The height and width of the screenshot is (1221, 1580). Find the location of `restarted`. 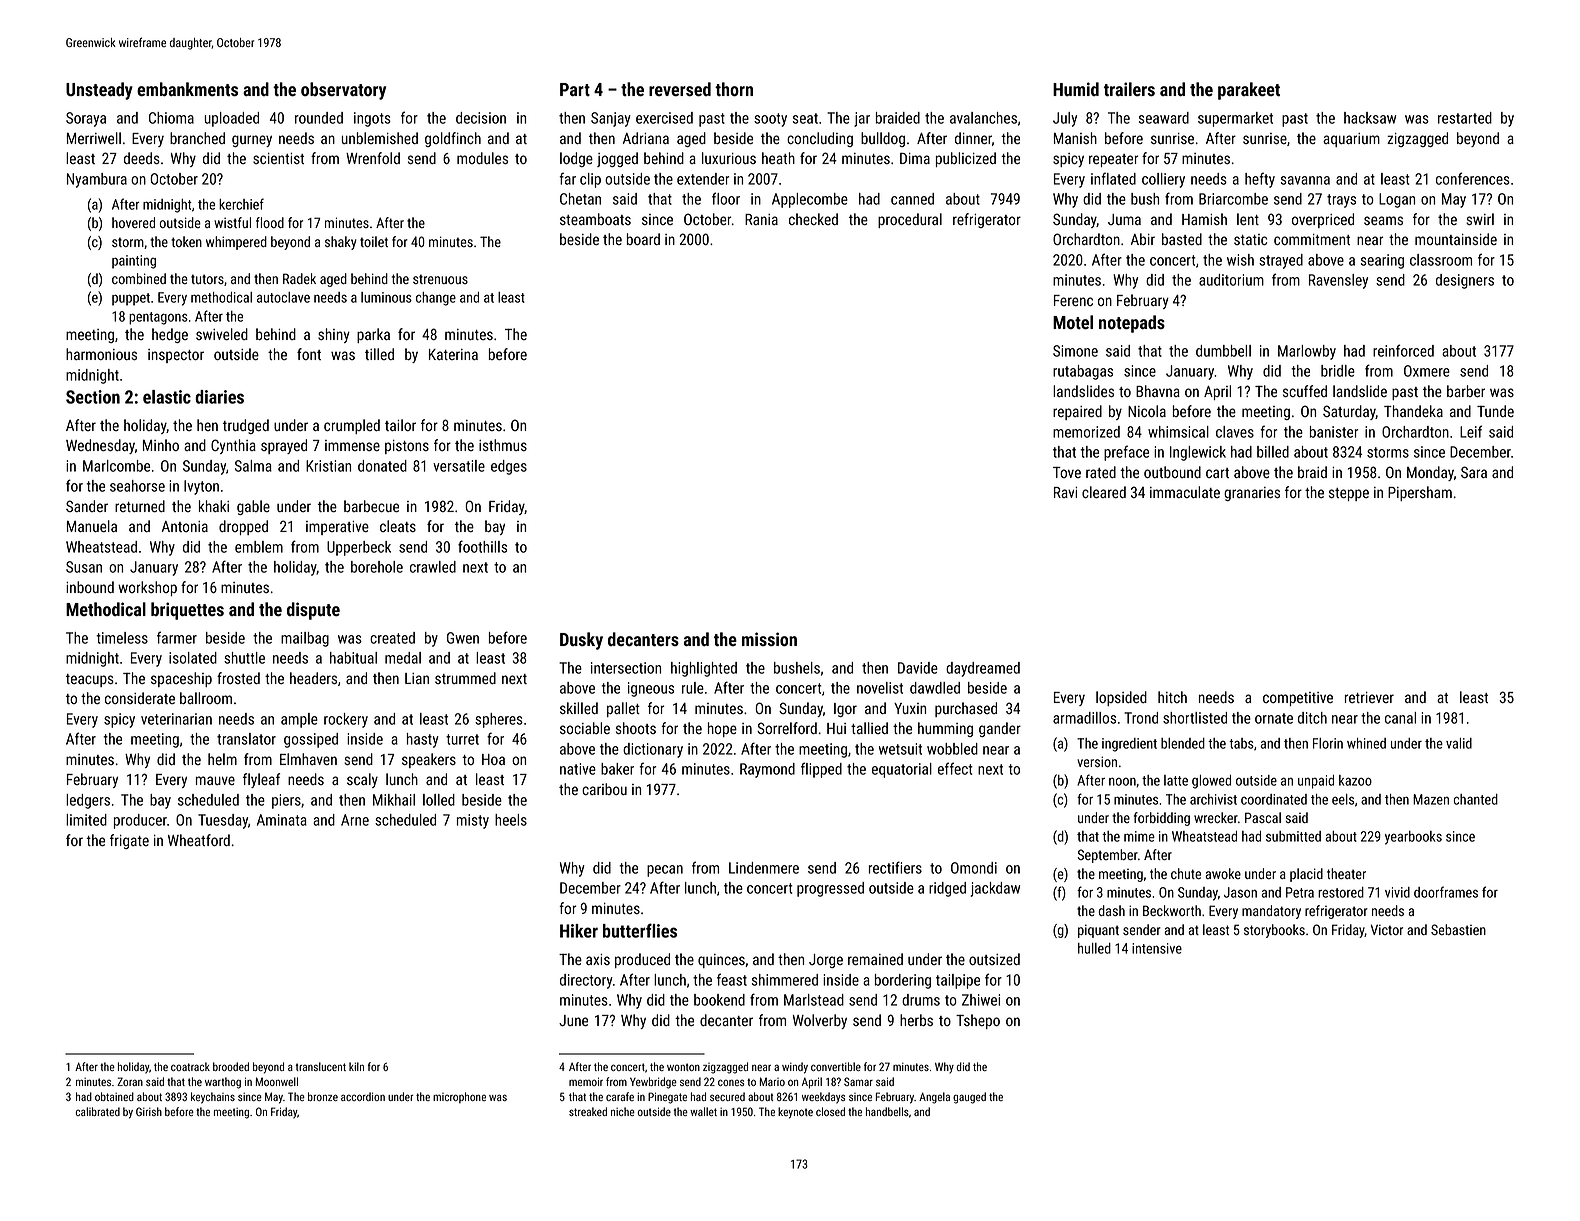

restarted is located at coordinates (1465, 118).
